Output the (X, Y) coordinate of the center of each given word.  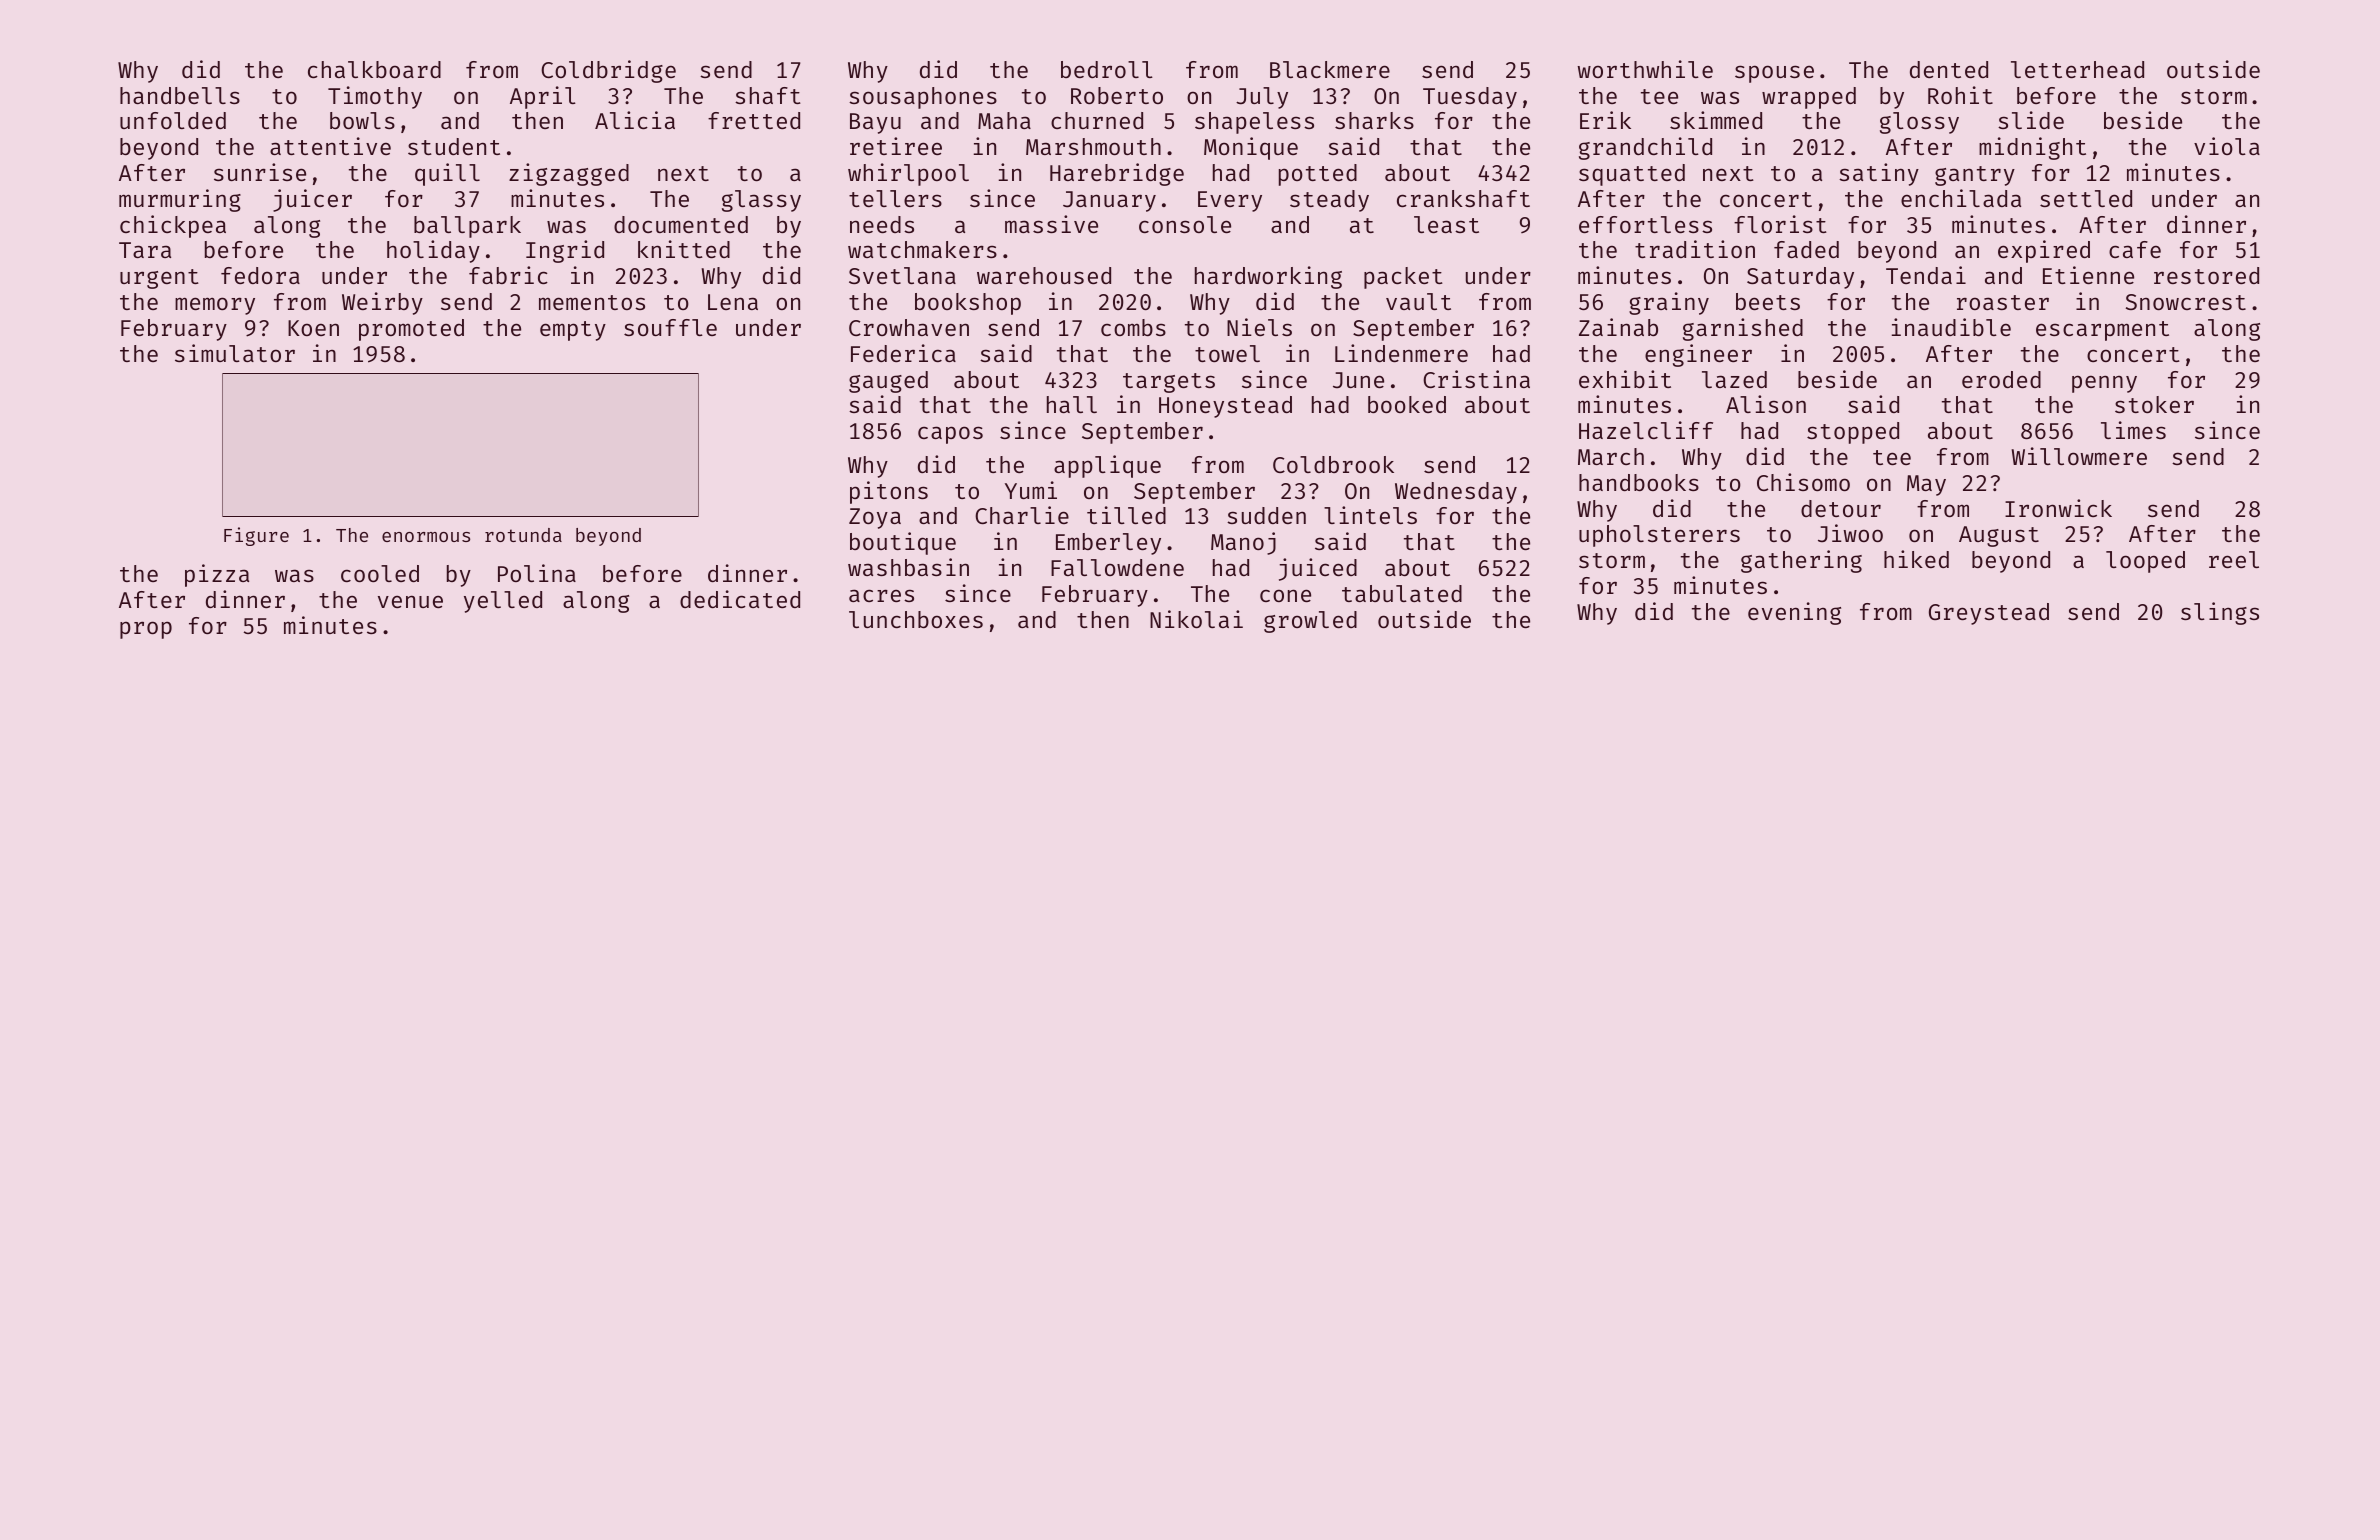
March (1611, 456)
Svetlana (902, 275)
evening (1794, 613)
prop (146, 630)
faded (1806, 249)
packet (1403, 278)
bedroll (1107, 69)
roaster (2003, 302)
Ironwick (2058, 508)
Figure (256, 536)
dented (1949, 69)
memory (215, 306)
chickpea (173, 226)
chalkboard (374, 69)
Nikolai (1196, 619)
